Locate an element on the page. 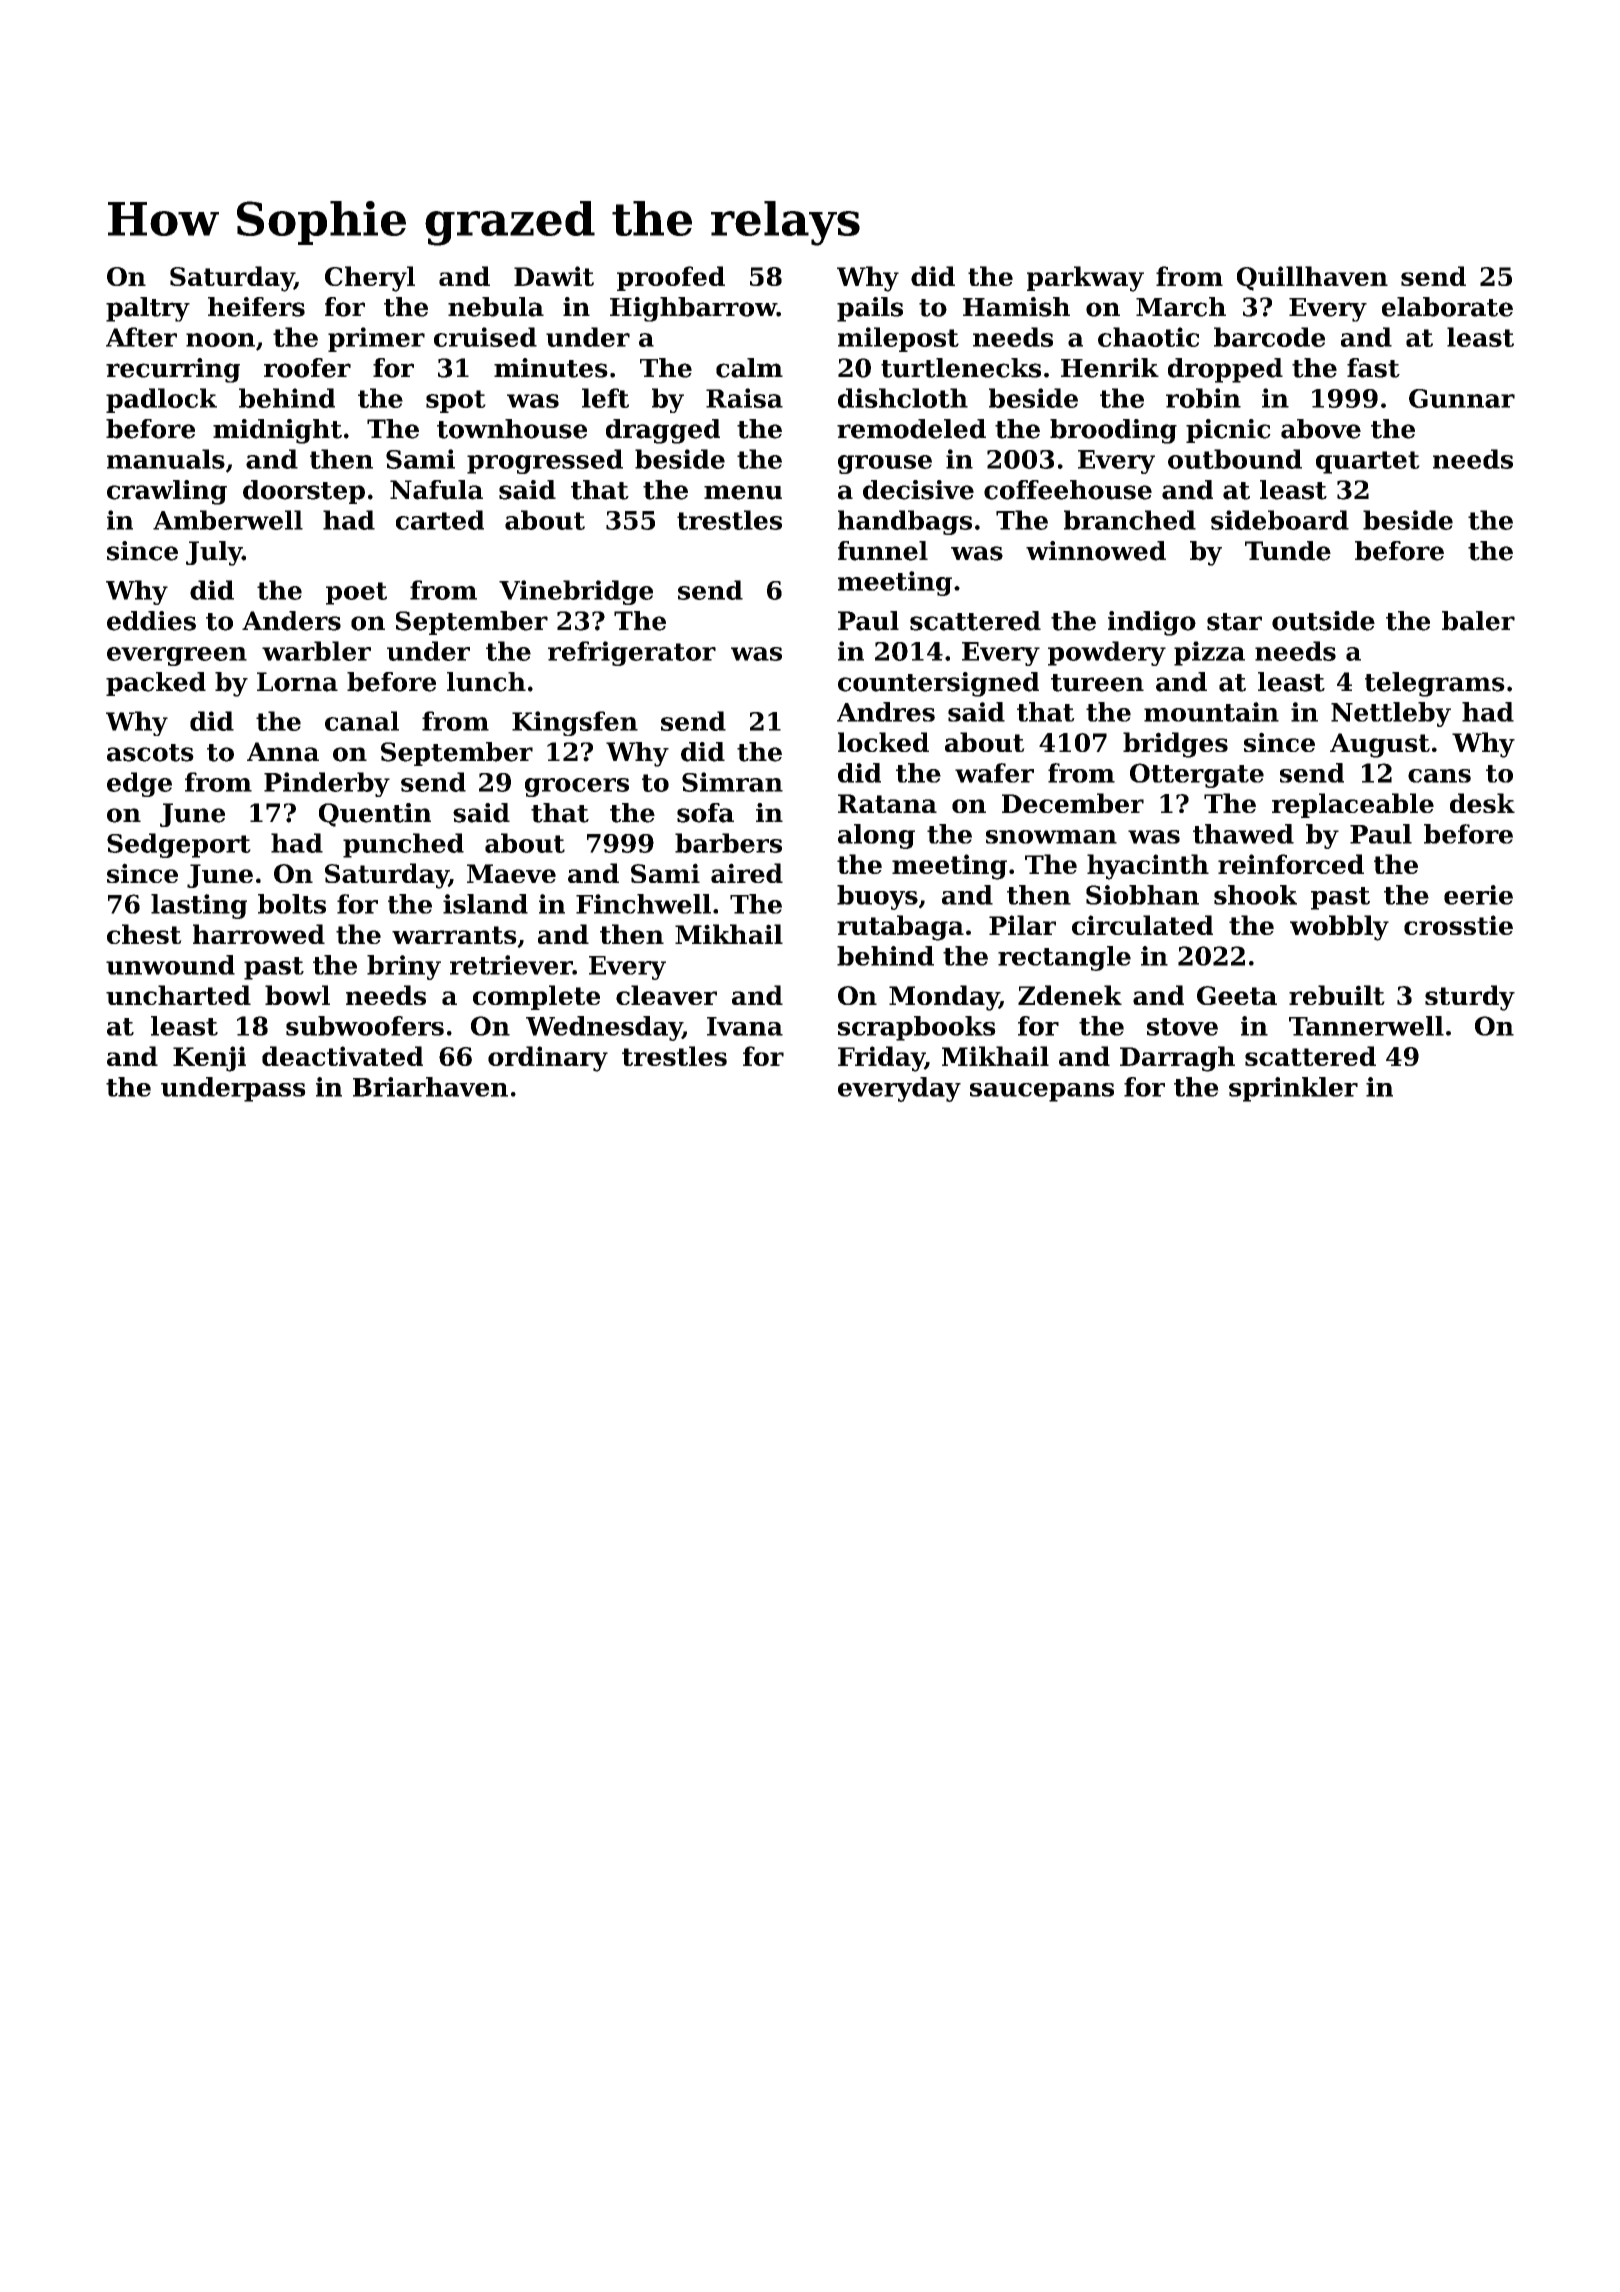 The width and height of the document is (1620, 2292). subwoofers is located at coordinates (365, 1026).
